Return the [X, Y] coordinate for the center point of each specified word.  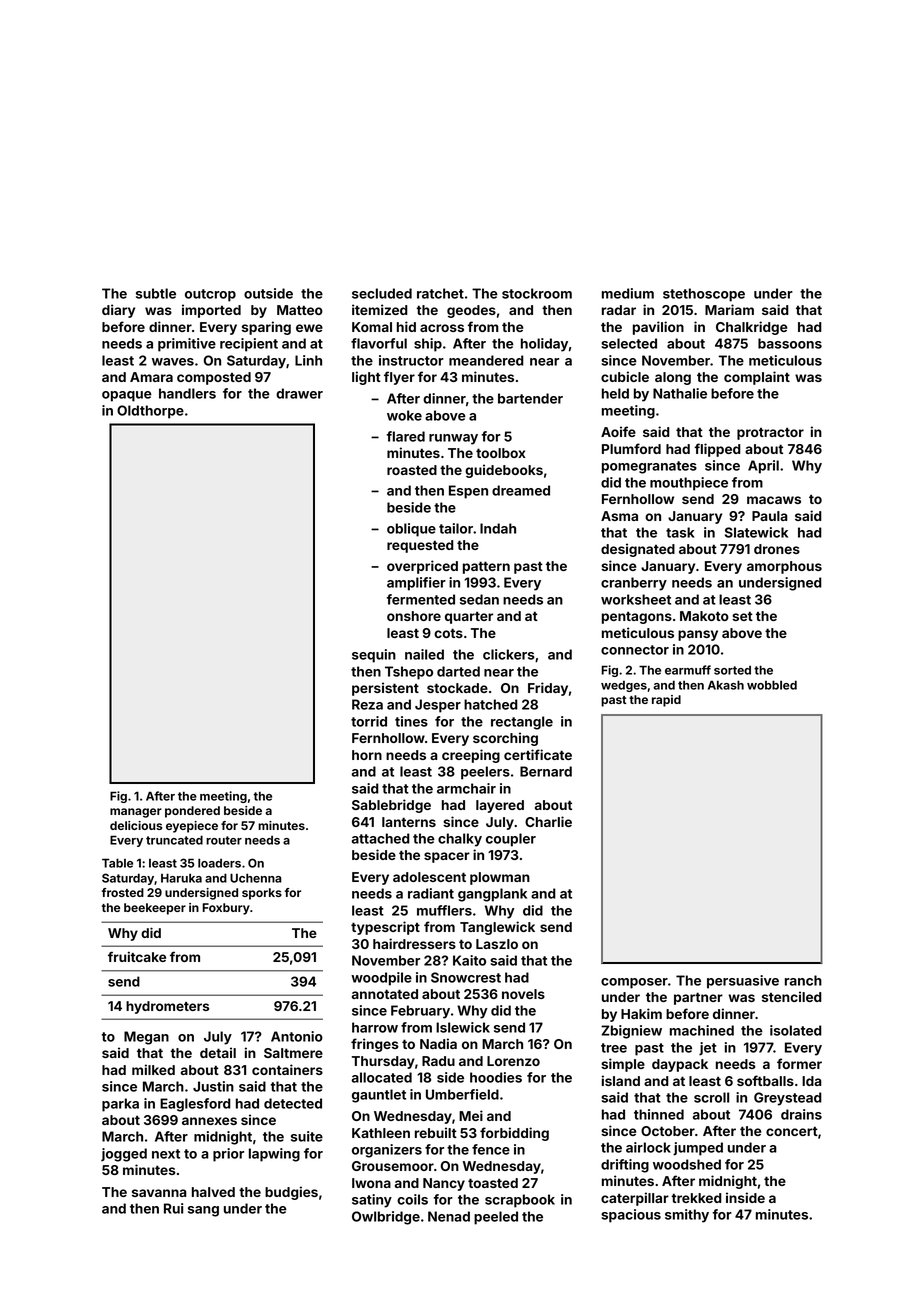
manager [136, 813]
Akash [726, 685]
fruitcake [137, 956]
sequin [374, 656]
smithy [687, 1216]
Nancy [444, 1184]
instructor [411, 360]
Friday [548, 689]
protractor [770, 434]
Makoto [704, 616]
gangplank [492, 895]
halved [213, 1192]
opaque [127, 396]
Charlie [548, 821]
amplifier [416, 584]
